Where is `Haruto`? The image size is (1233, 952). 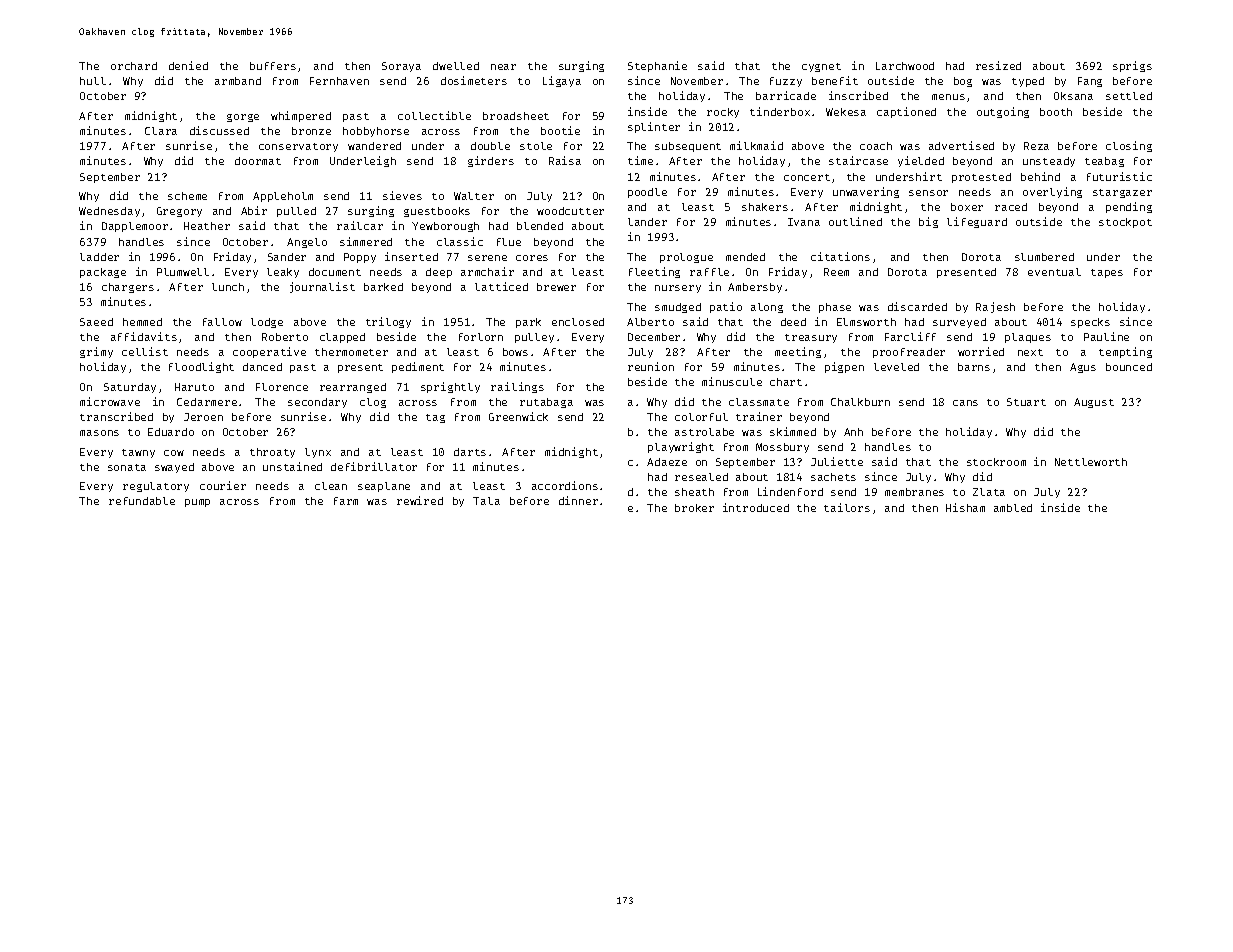 Haruto is located at coordinates (194, 387).
